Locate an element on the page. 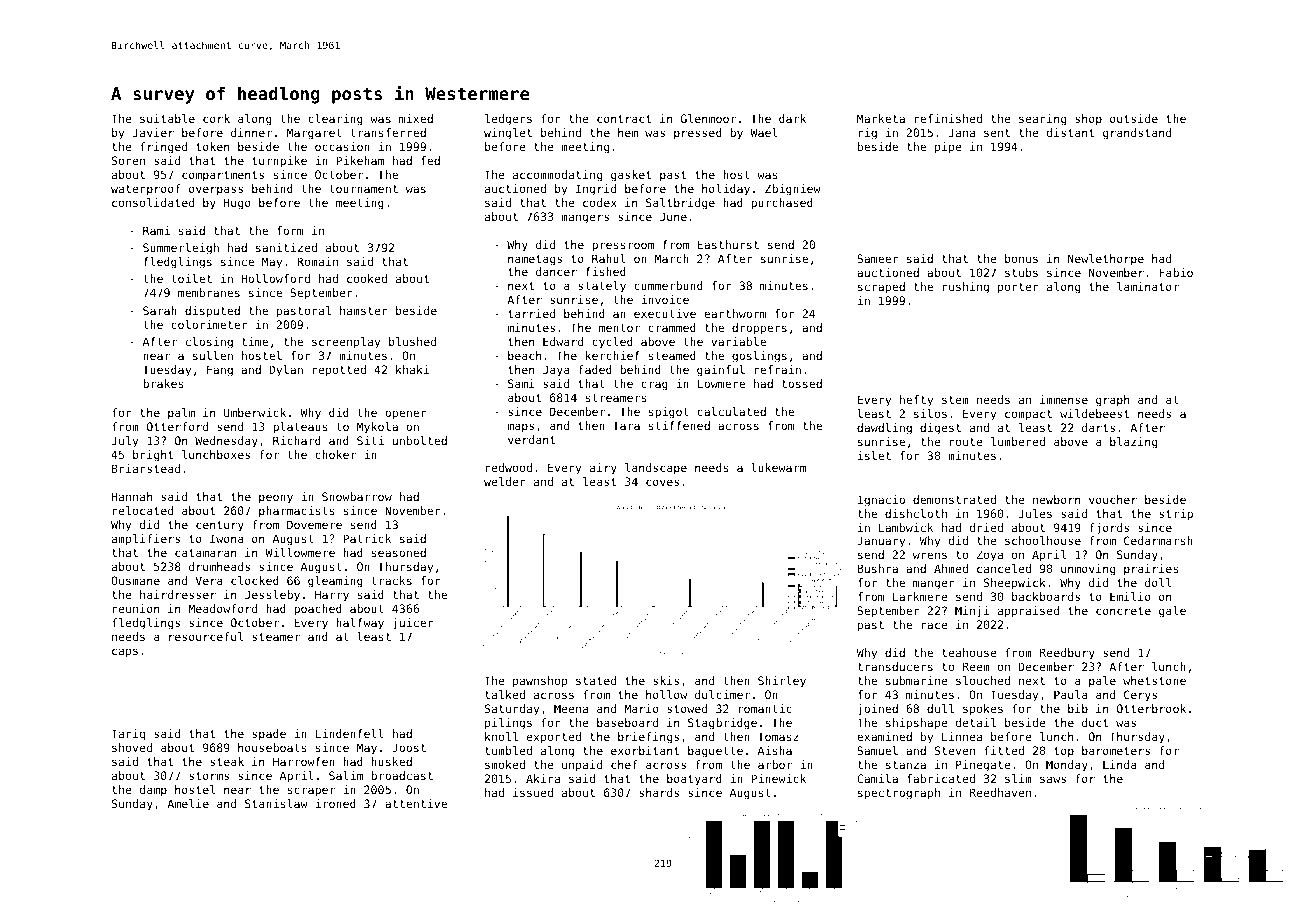  Fabio is located at coordinates (1176, 272).
